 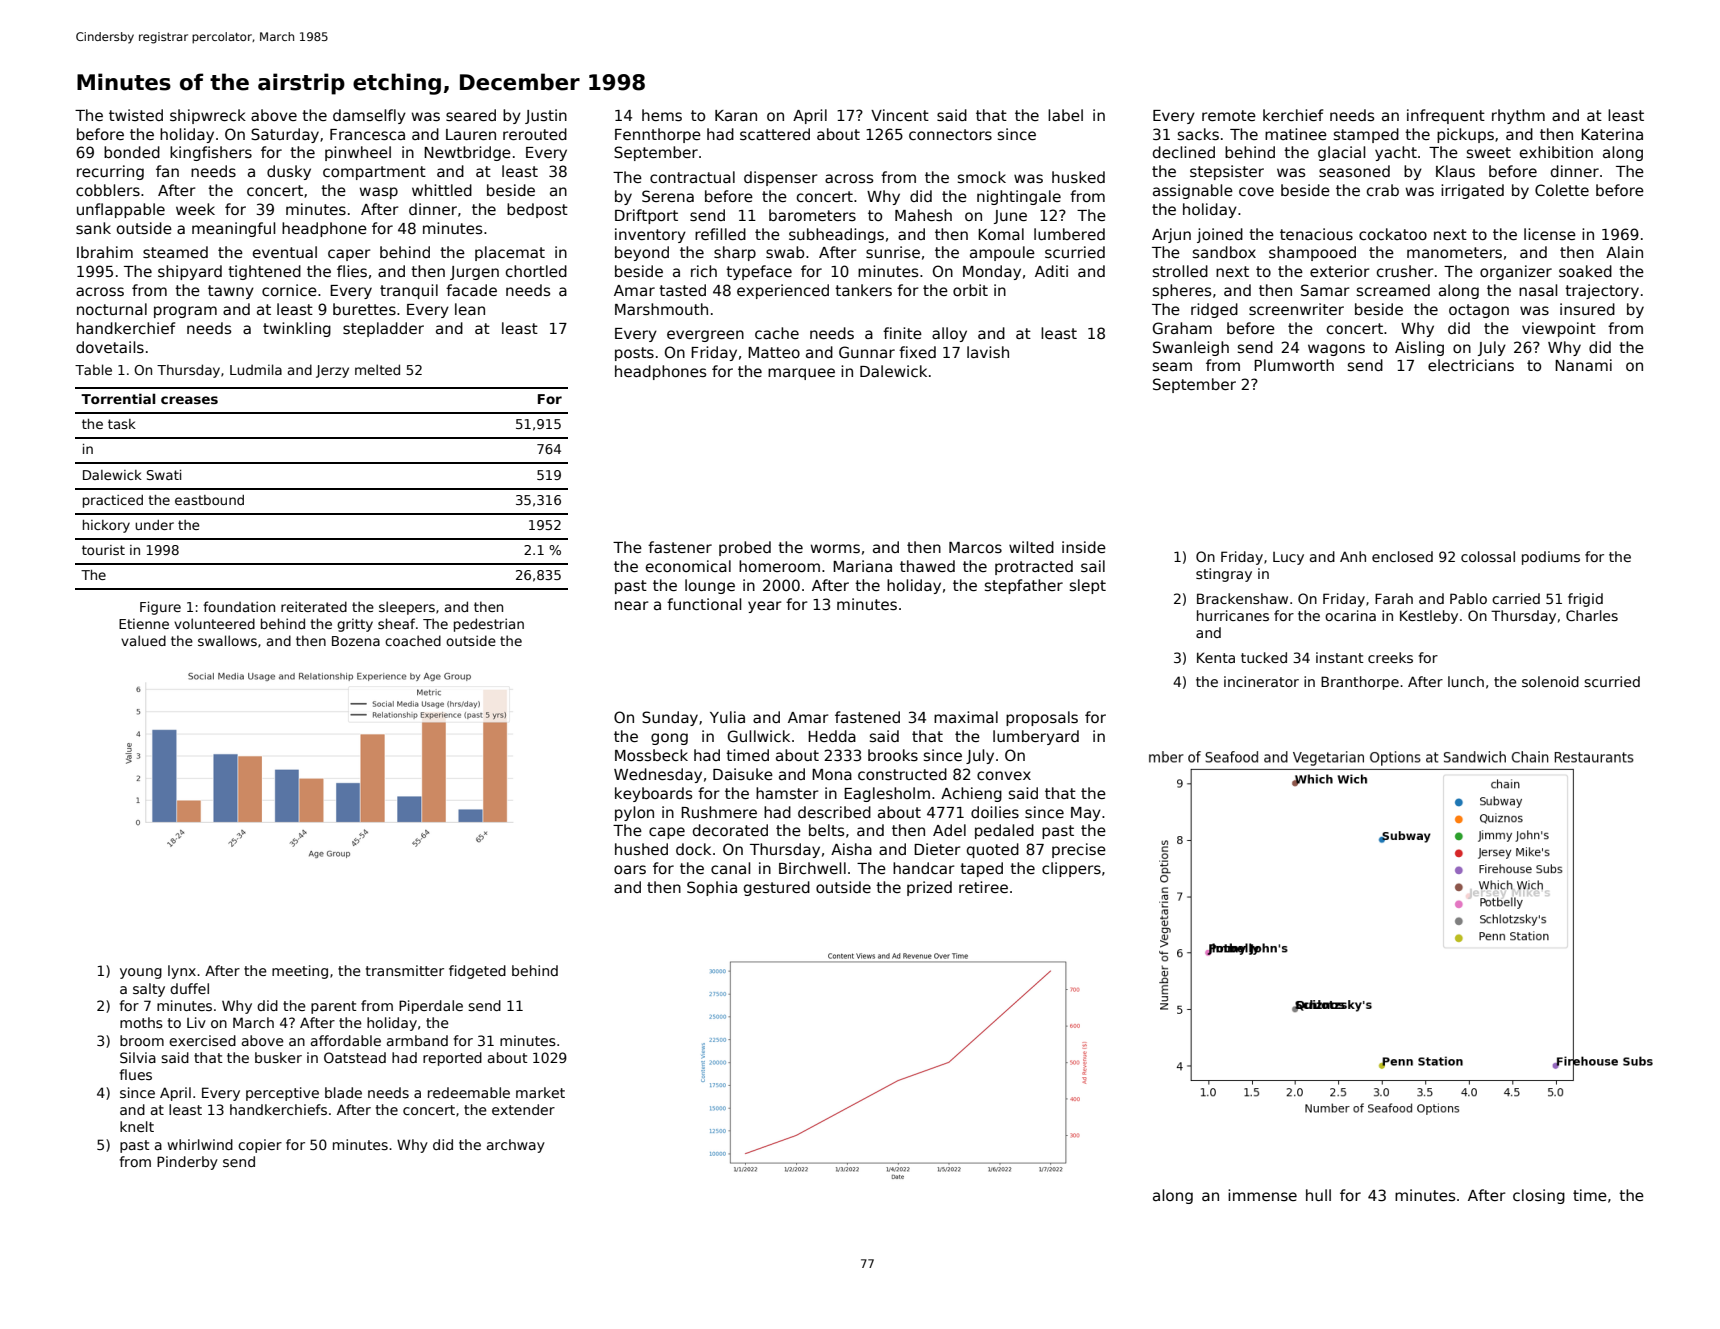 What do you see at coordinates (1551, 558) in the document?
I see `podiums` at bounding box center [1551, 558].
